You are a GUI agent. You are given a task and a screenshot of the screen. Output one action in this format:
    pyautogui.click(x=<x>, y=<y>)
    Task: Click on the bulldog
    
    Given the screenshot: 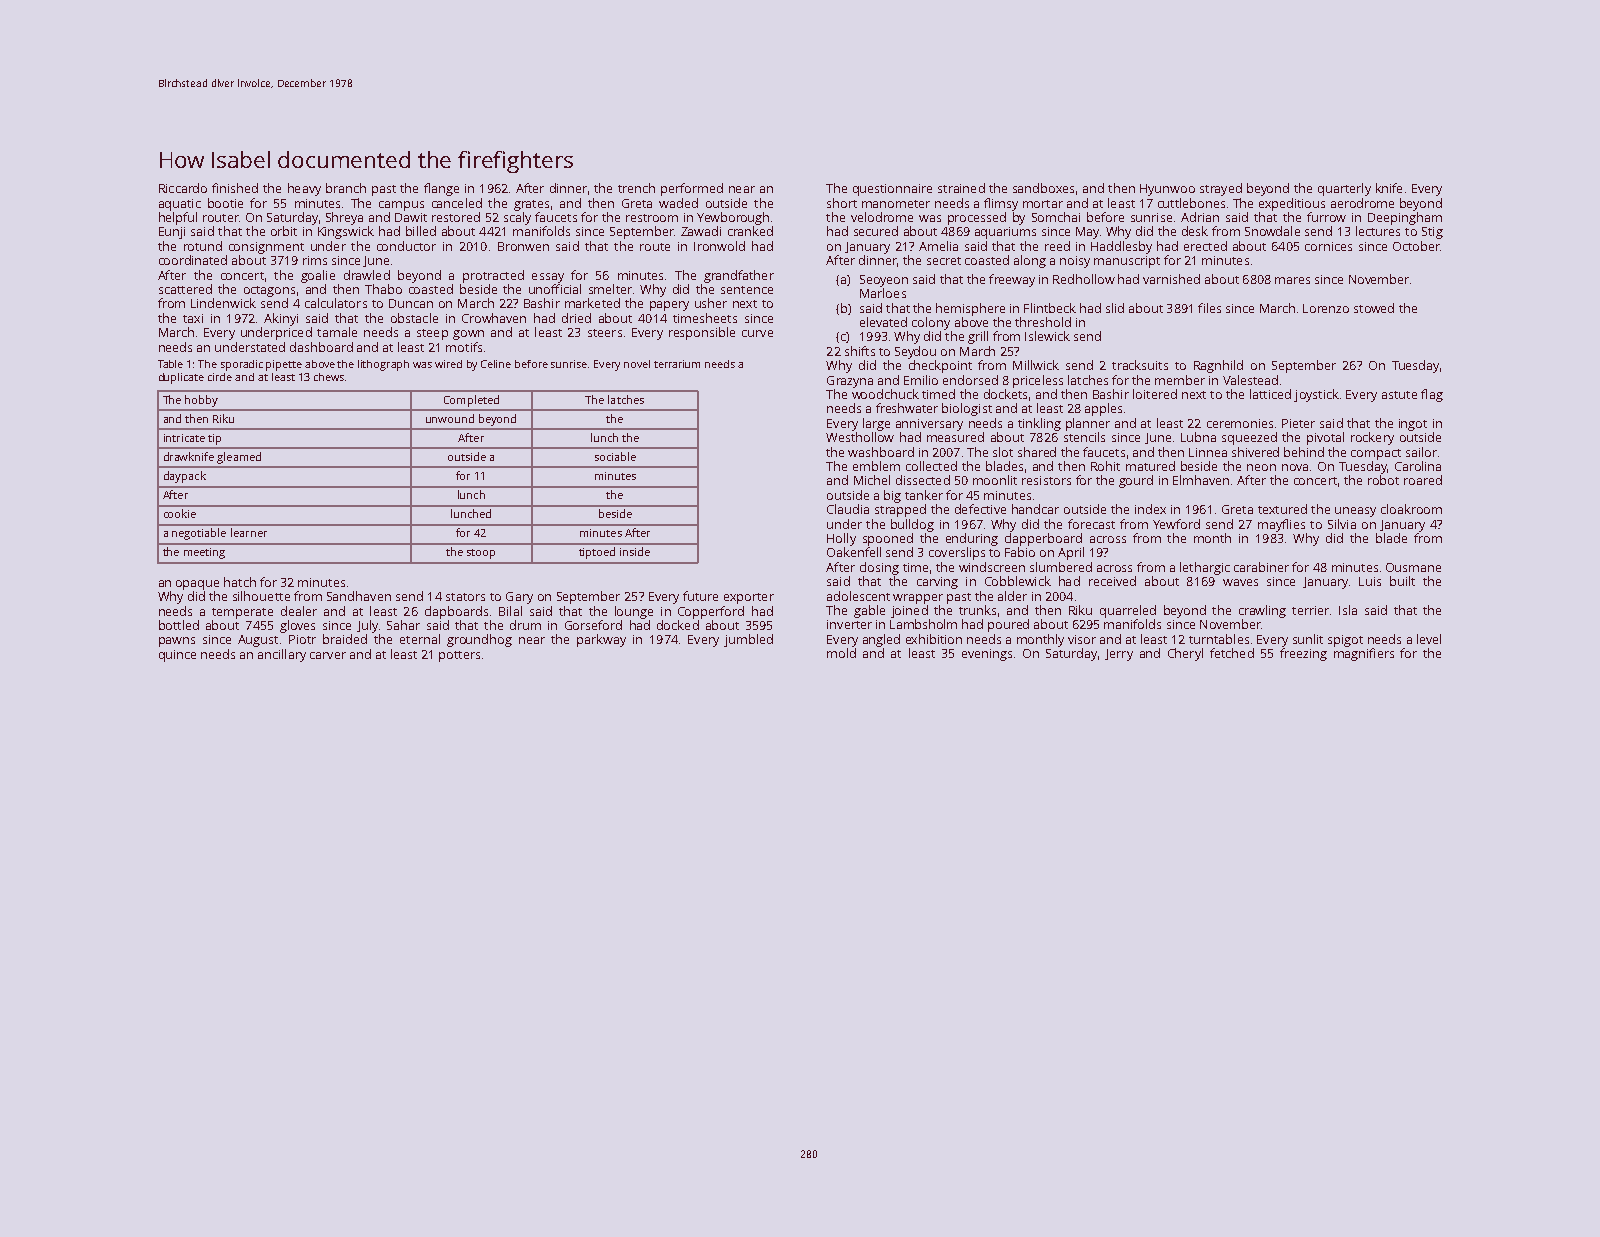 What is the action you would take?
    pyautogui.click(x=912, y=525)
